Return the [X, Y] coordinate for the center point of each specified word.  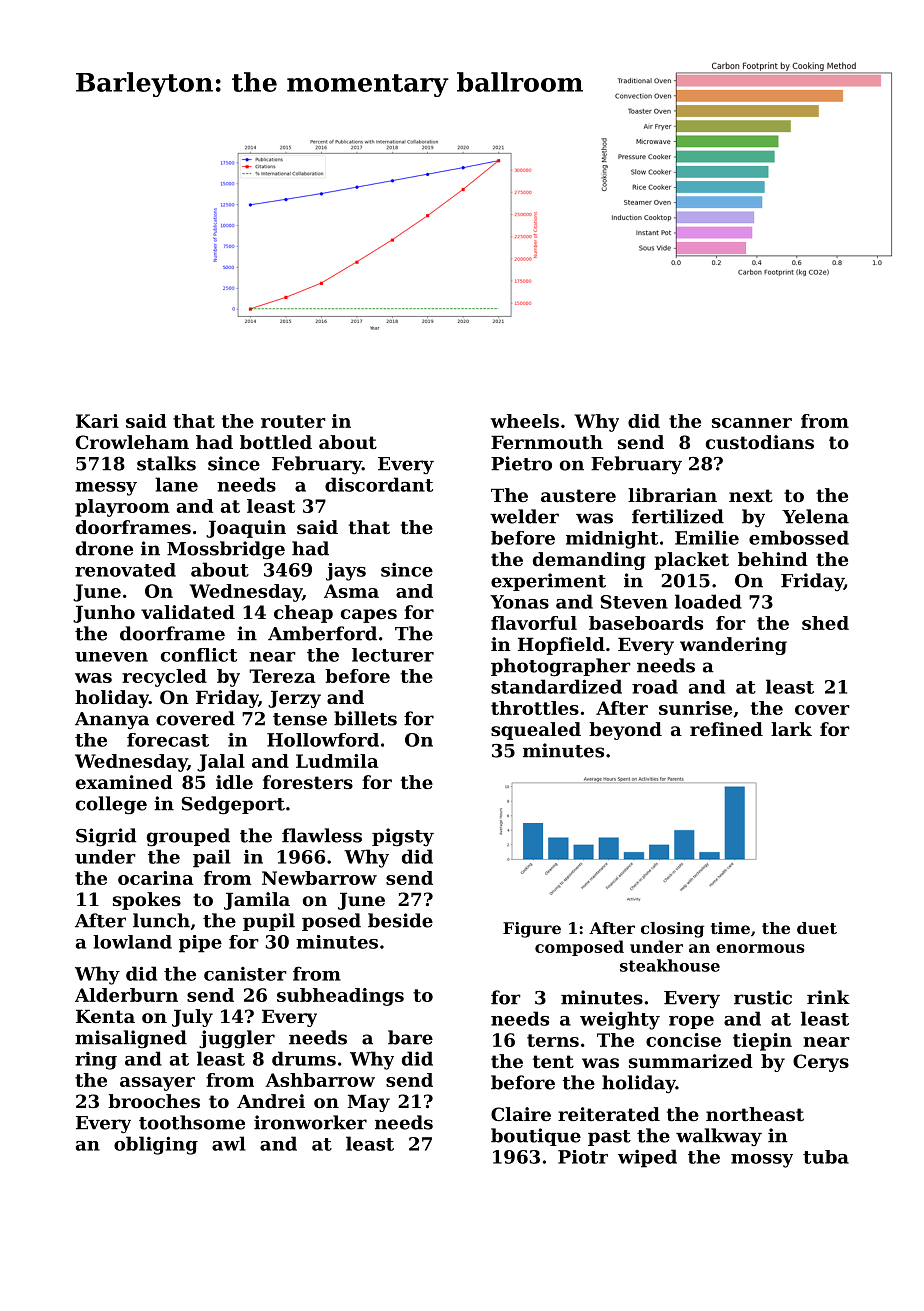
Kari [97, 421]
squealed [536, 731]
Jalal [221, 763]
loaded [708, 601]
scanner [752, 423]
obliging [156, 1145]
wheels [524, 421]
